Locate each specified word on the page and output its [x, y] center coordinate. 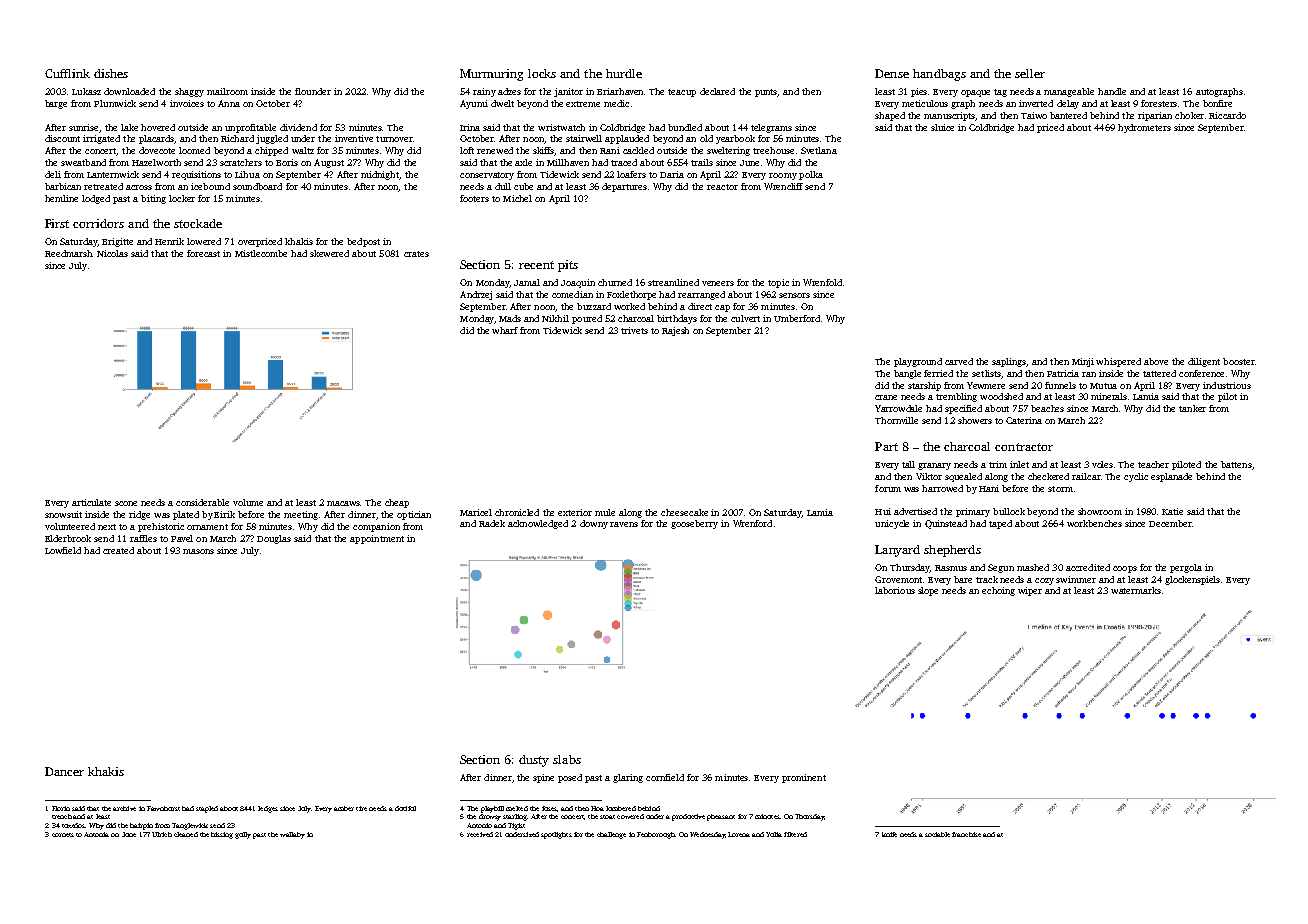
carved [959, 361]
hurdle [624, 73]
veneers [718, 283]
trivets [634, 330]
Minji [1083, 362]
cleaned [186, 834]
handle [1112, 91]
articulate [91, 502]
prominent [804, 778]
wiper [1030, 591]
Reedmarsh [68, 253]
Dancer [64, 771]
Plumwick [115, 103]
